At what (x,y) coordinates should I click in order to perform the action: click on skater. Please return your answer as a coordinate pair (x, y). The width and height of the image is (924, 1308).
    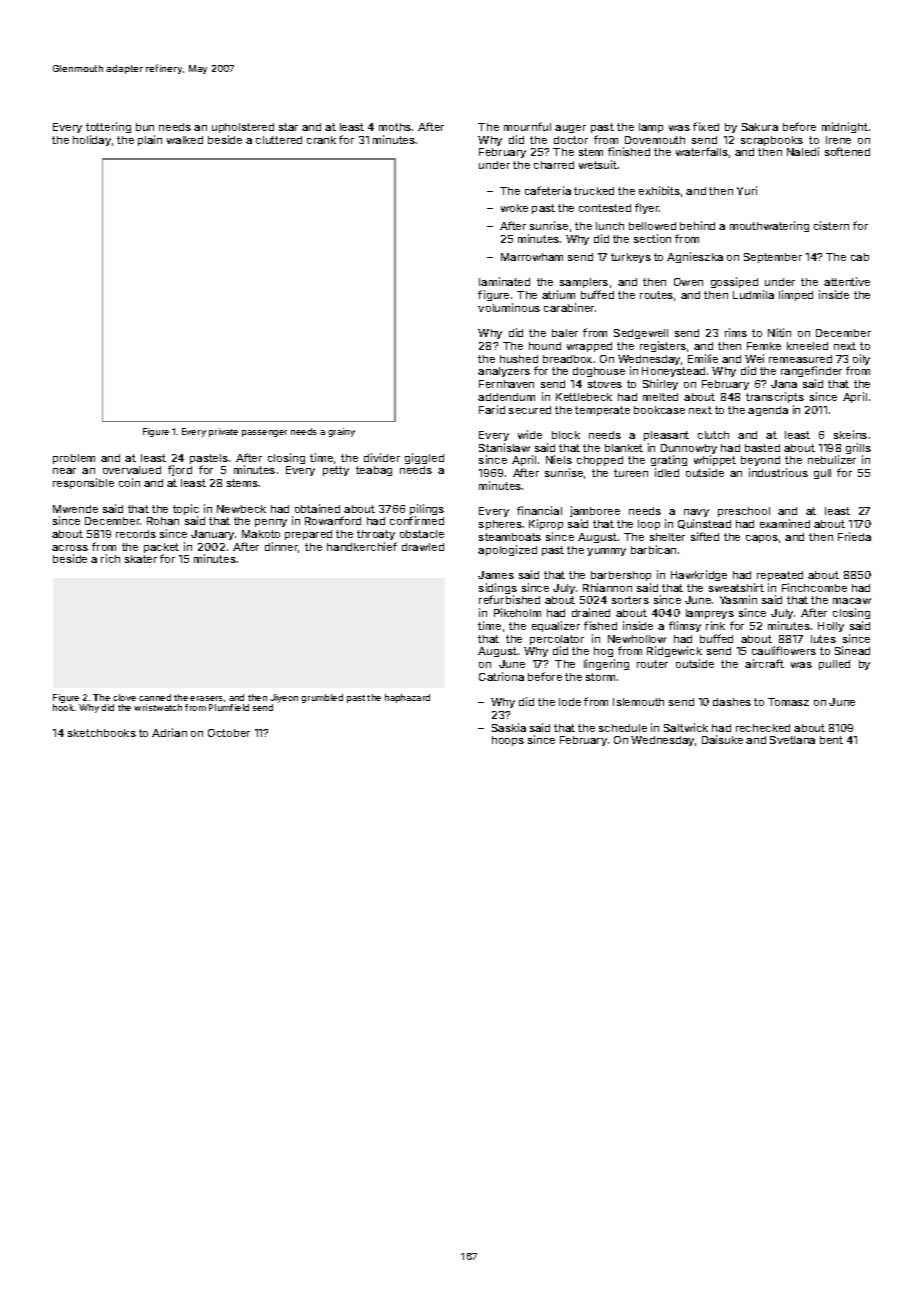
    Looking at the image, I should click on (141, 559).
